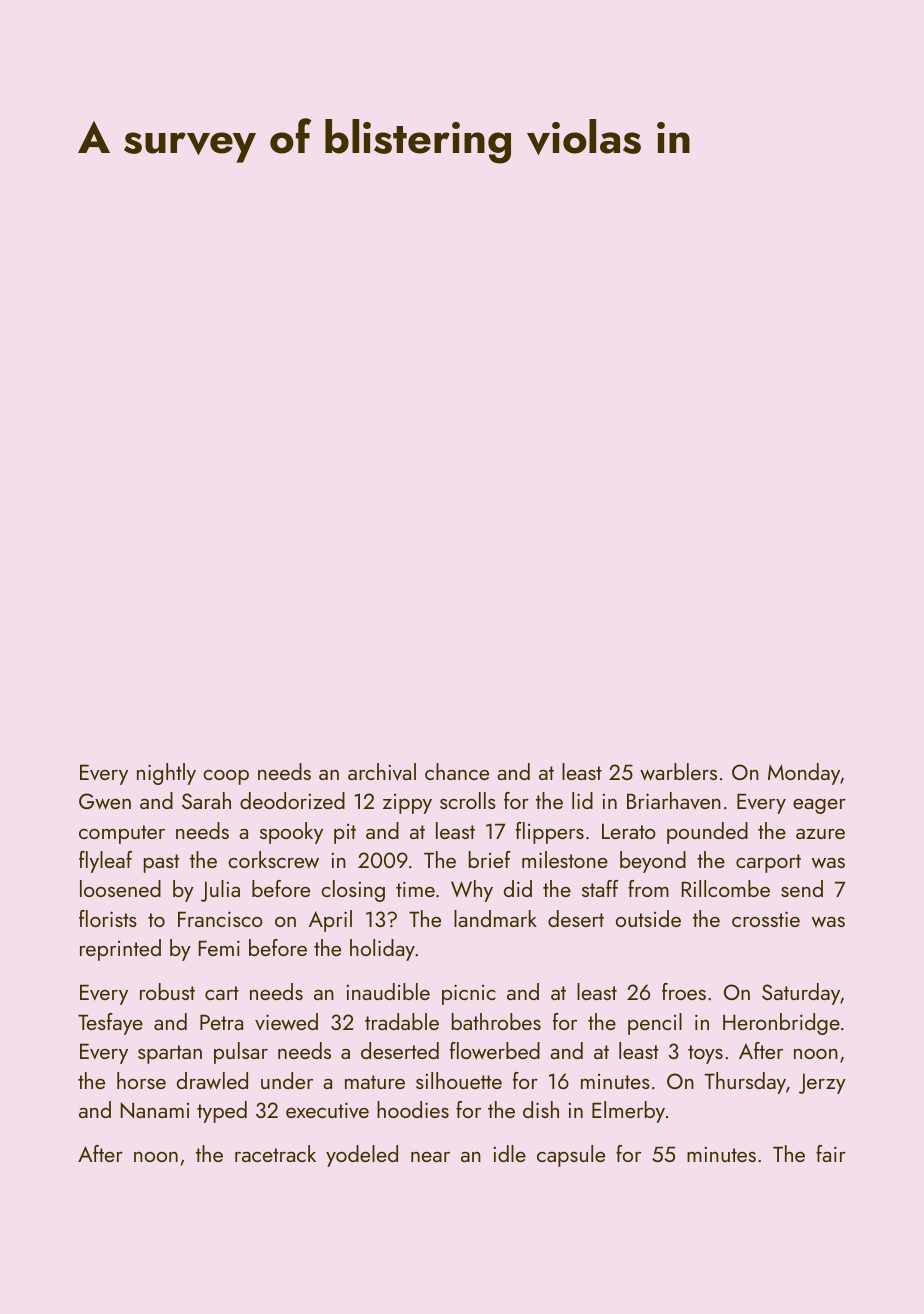 This page has width=924, height=1314. Describe the element at coordinates (292, 800) in the page. I see `deodorized` at that location.
